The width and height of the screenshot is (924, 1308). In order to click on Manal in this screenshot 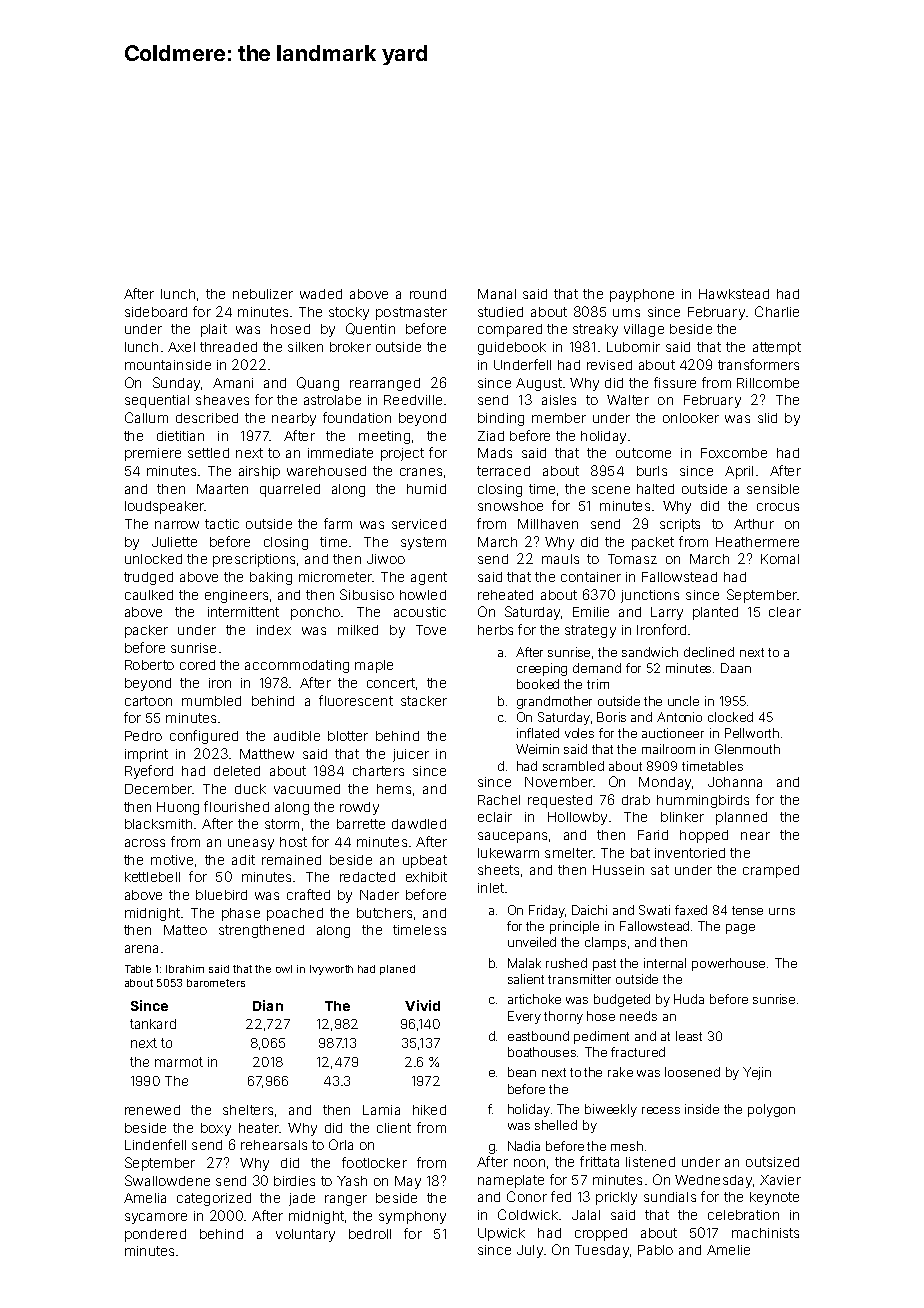, I will do `click(497, 294)`.
